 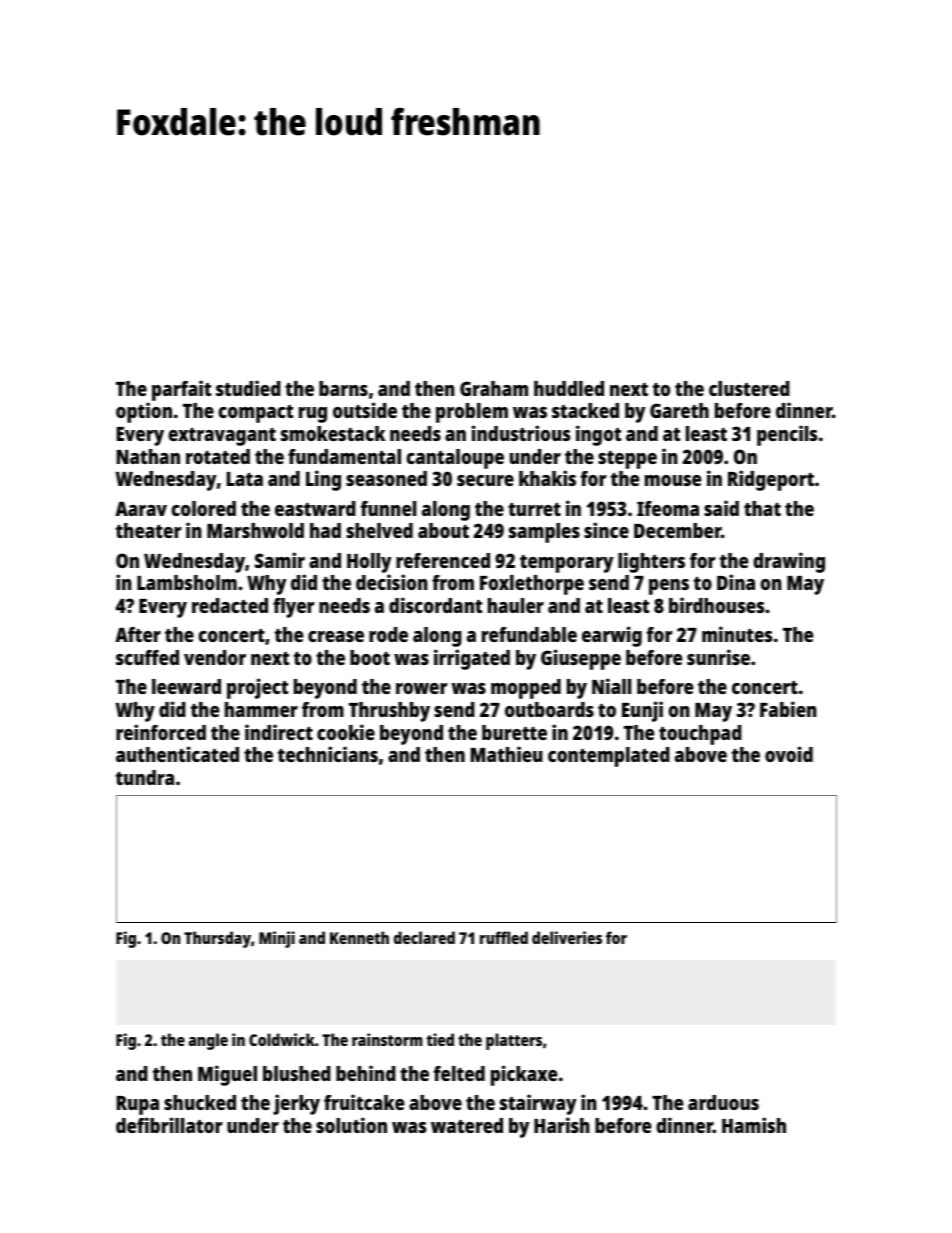 What do you see at coordinates (787, 435) in the page?
I see `pencils` at bounding box center [787, 435].
